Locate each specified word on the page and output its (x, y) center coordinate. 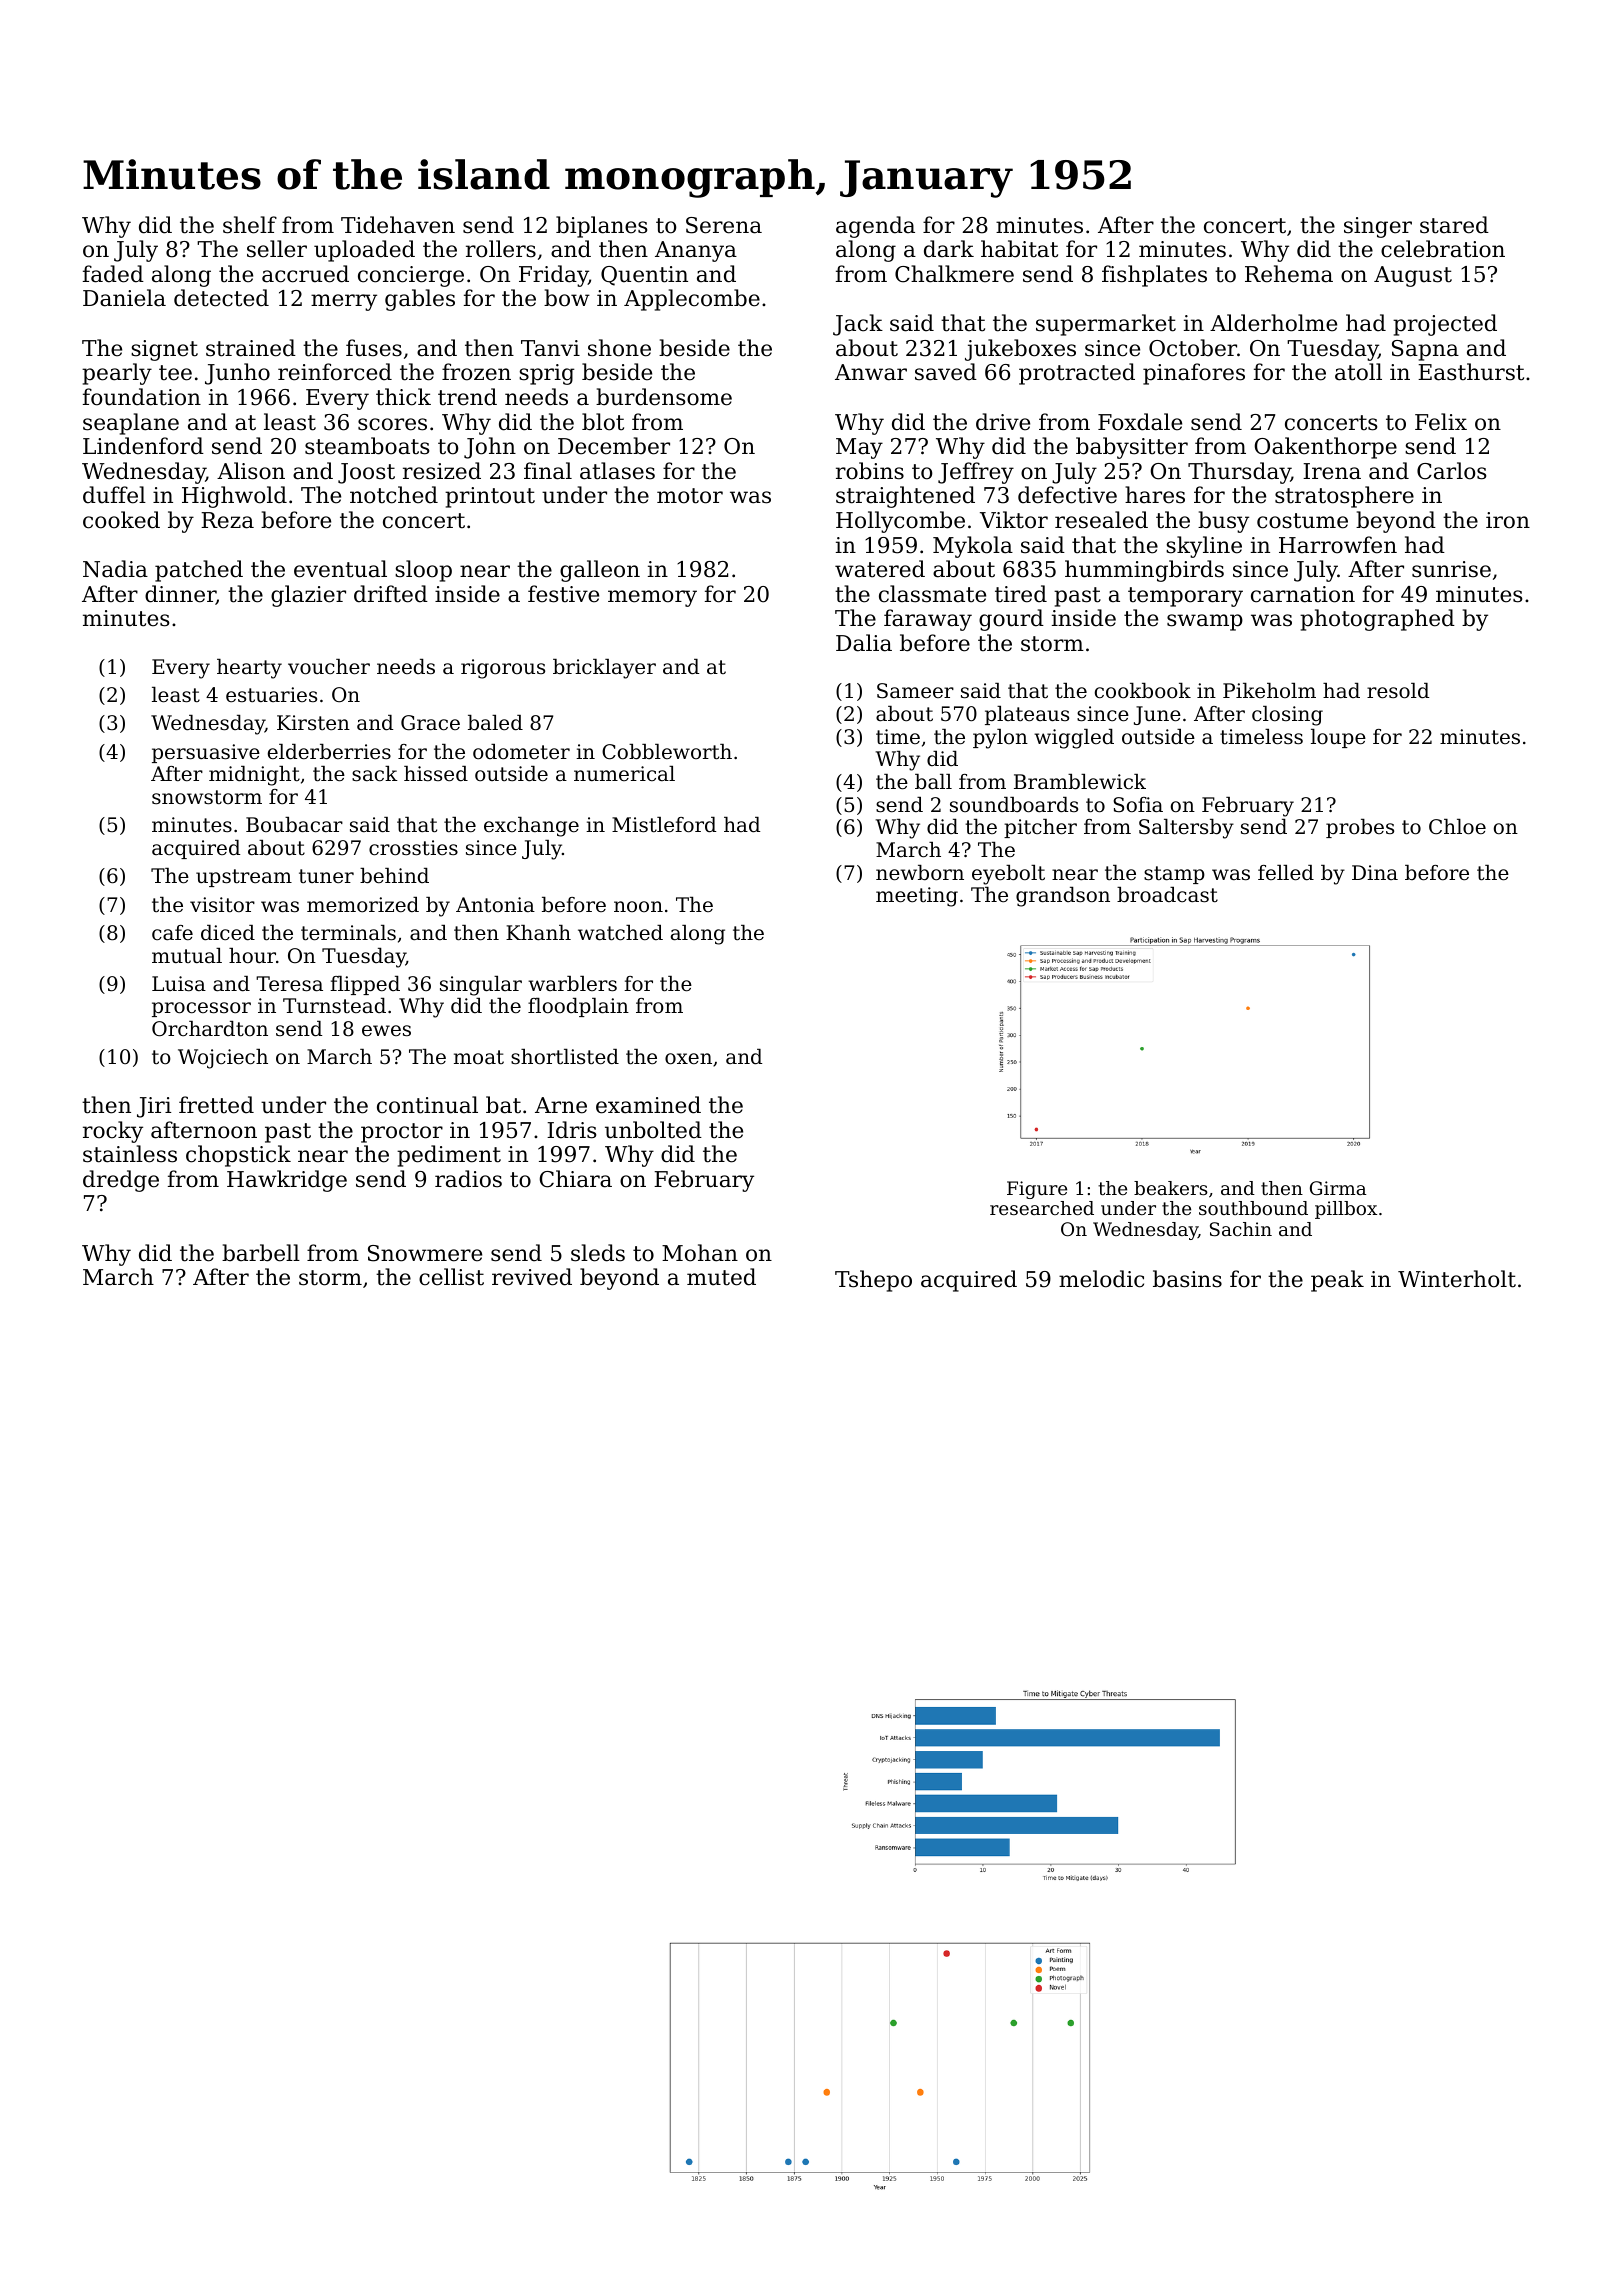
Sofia (1138, 805)
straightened (905, 497)
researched (1042, 1208)
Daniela (124, 298)
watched (620, 933)
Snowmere (425, 1253)
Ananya (696, 251)
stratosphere (1344, 497)
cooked (121, 520)
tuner (326, 876)
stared (1454, 225)
